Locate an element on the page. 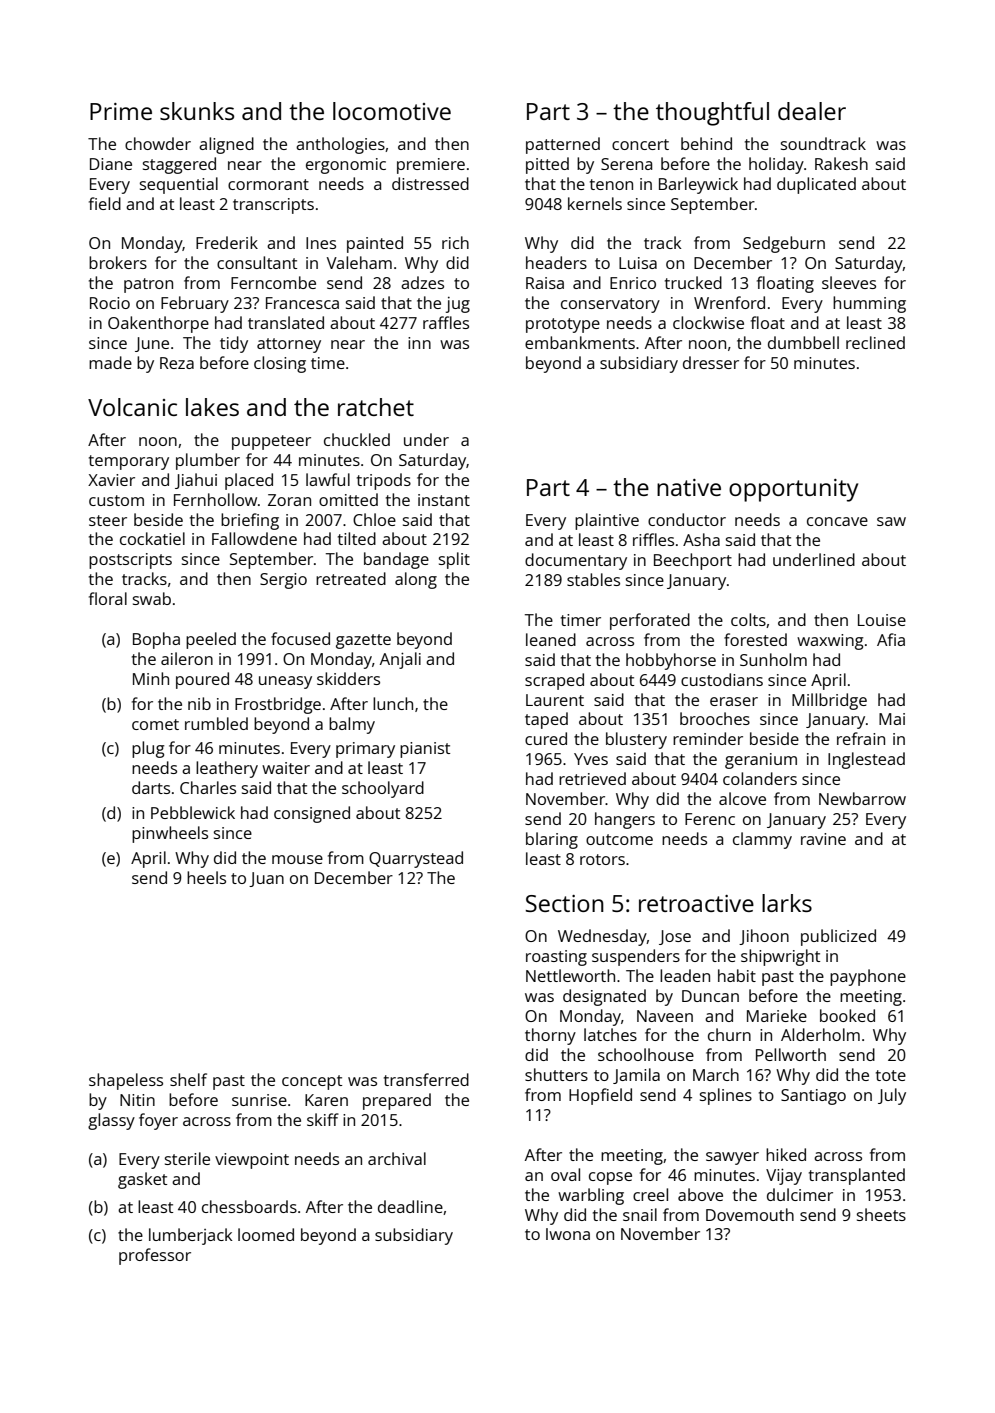  Xavier is located at coordinates (111, 480).
